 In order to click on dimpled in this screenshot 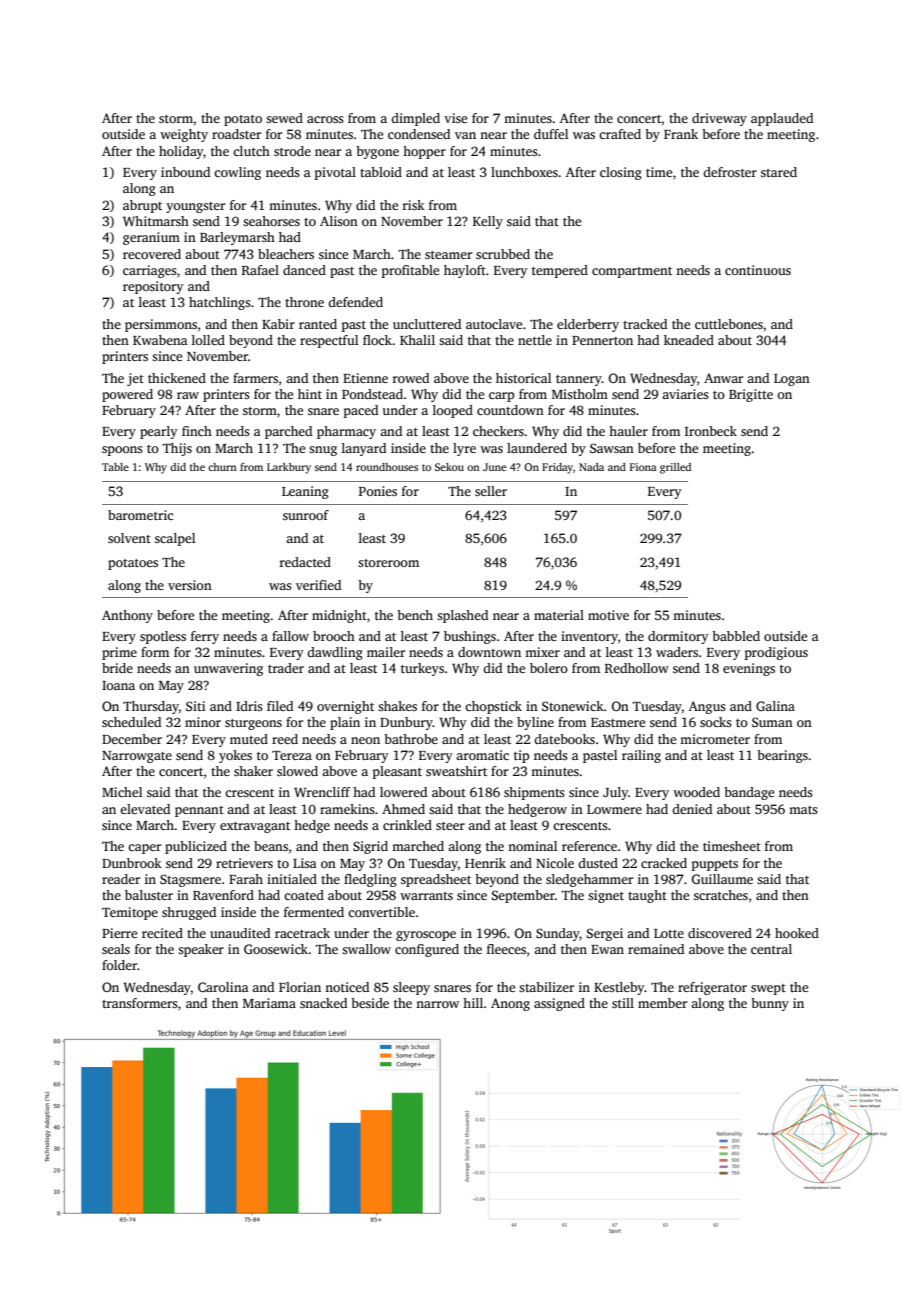, I will do `click(415, 119)`.
